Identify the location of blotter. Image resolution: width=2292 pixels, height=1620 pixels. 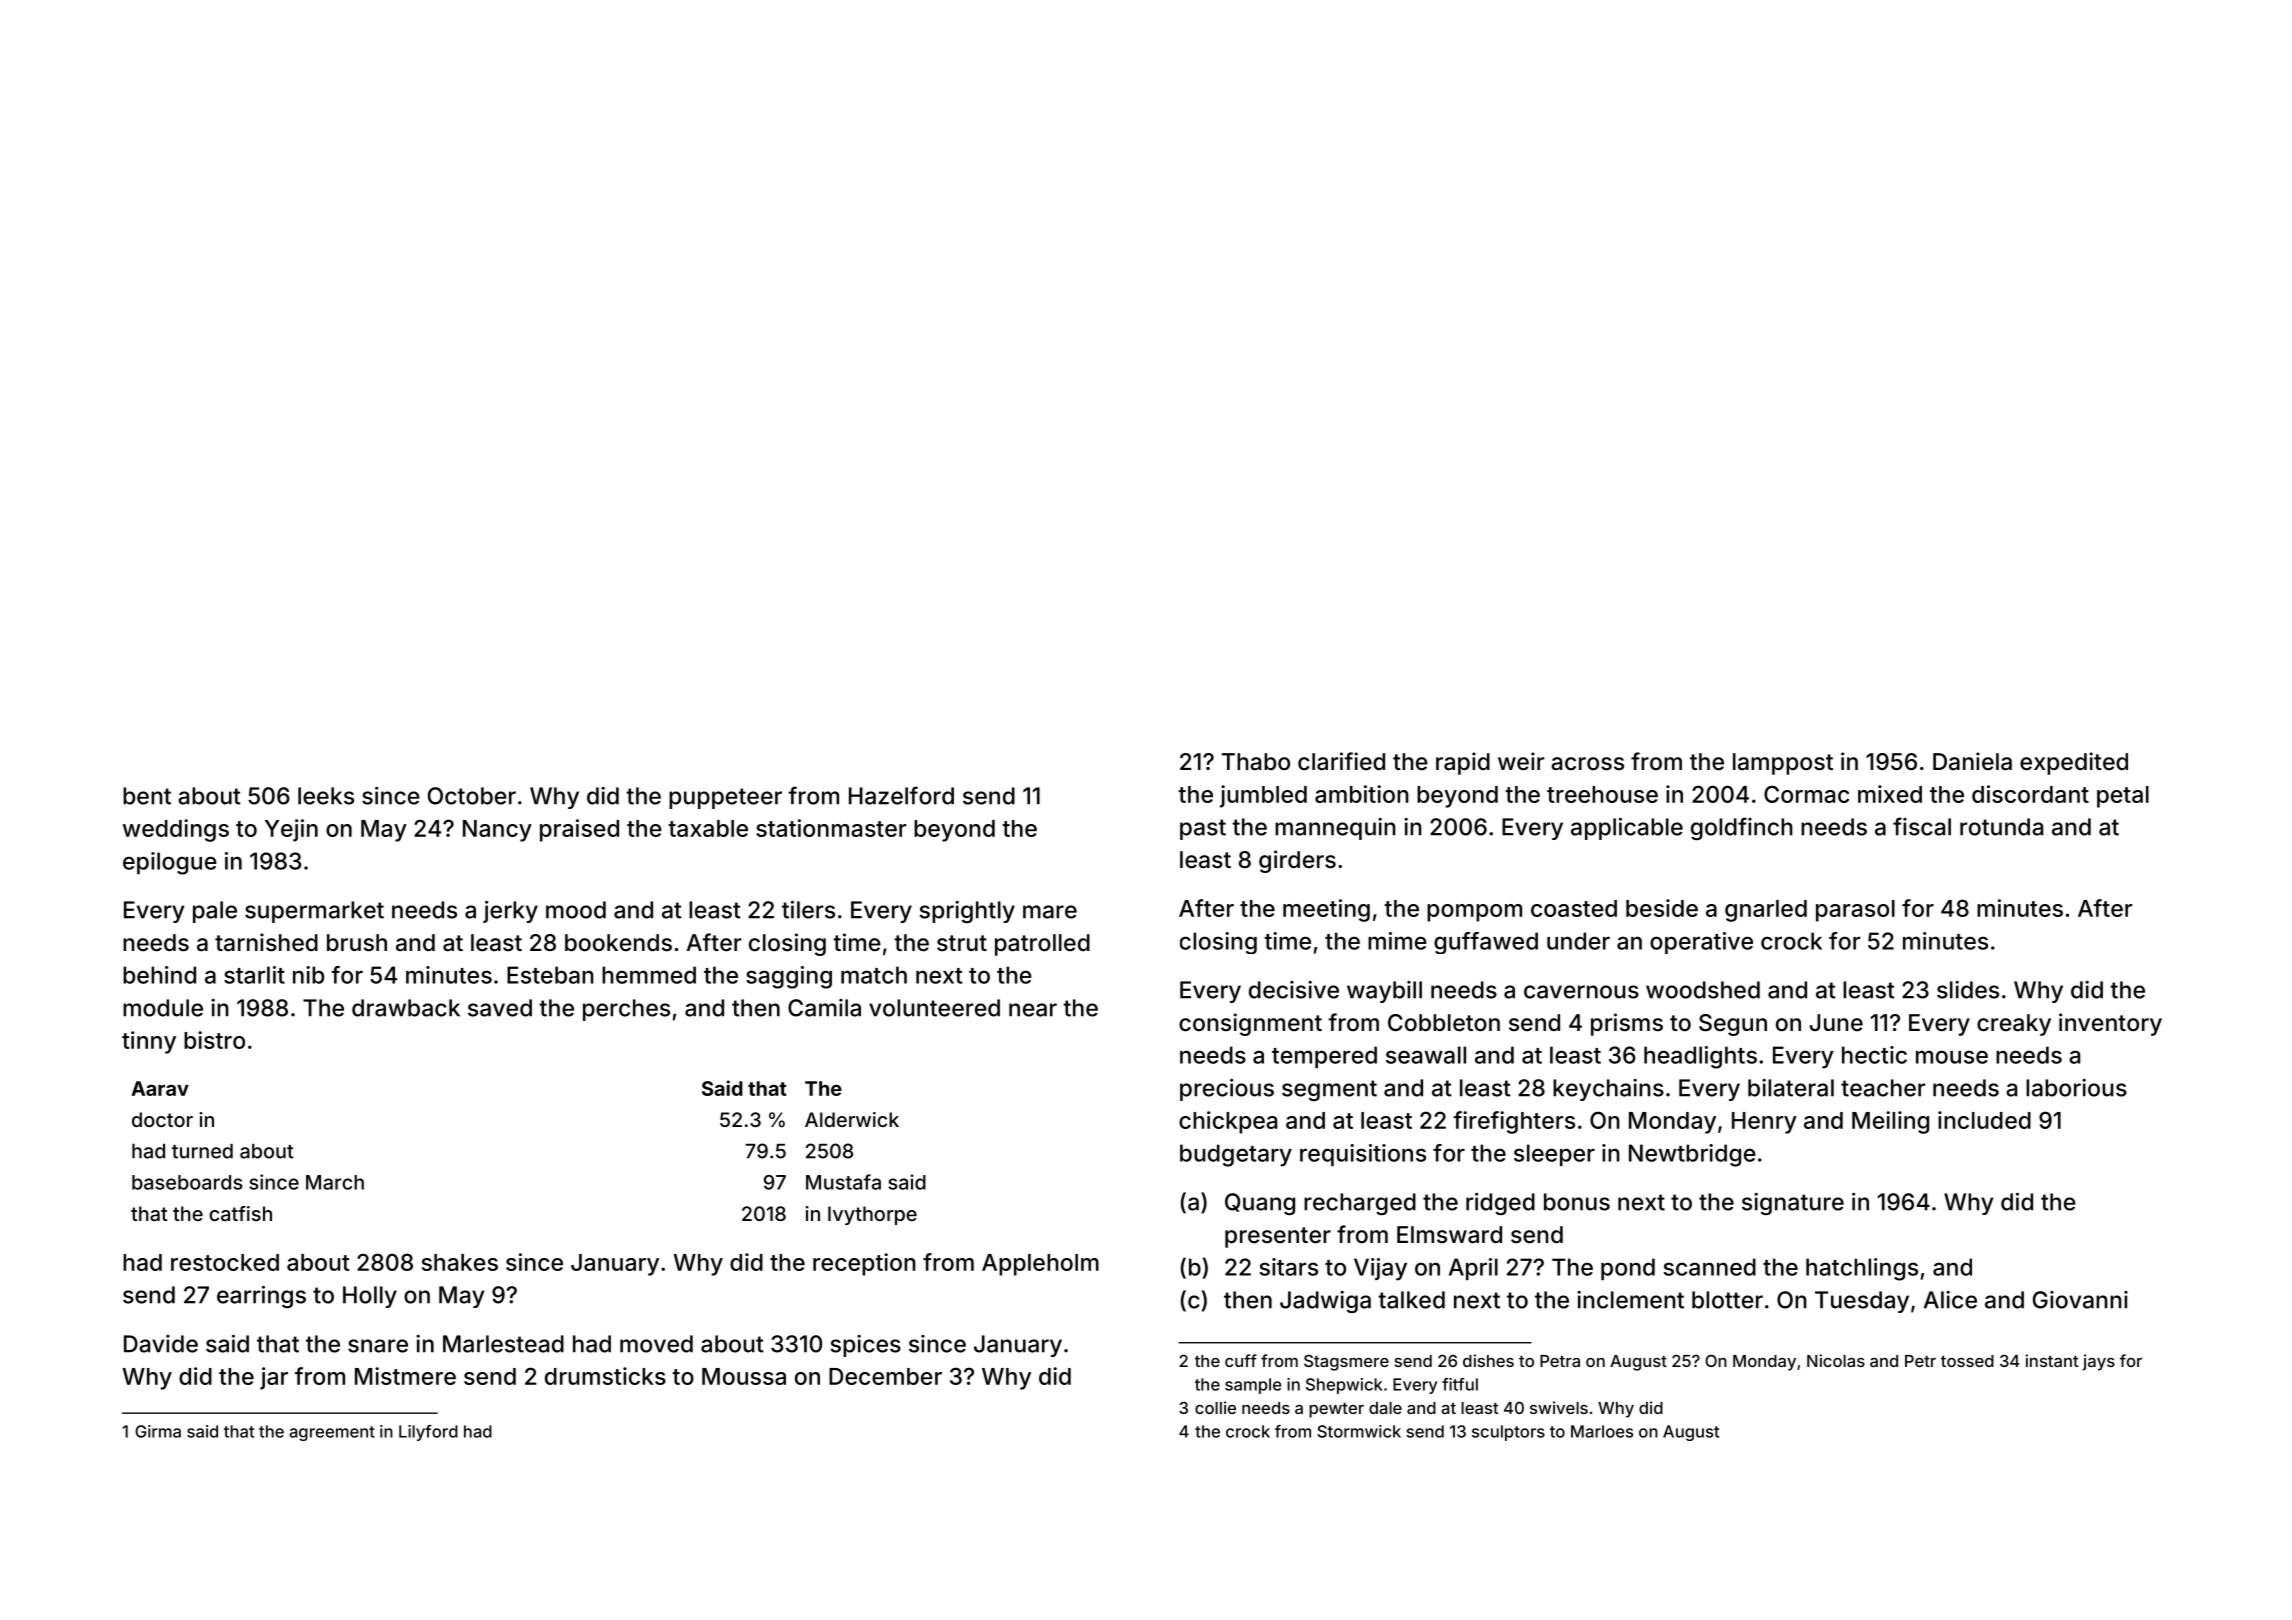
(1727, 1300).
